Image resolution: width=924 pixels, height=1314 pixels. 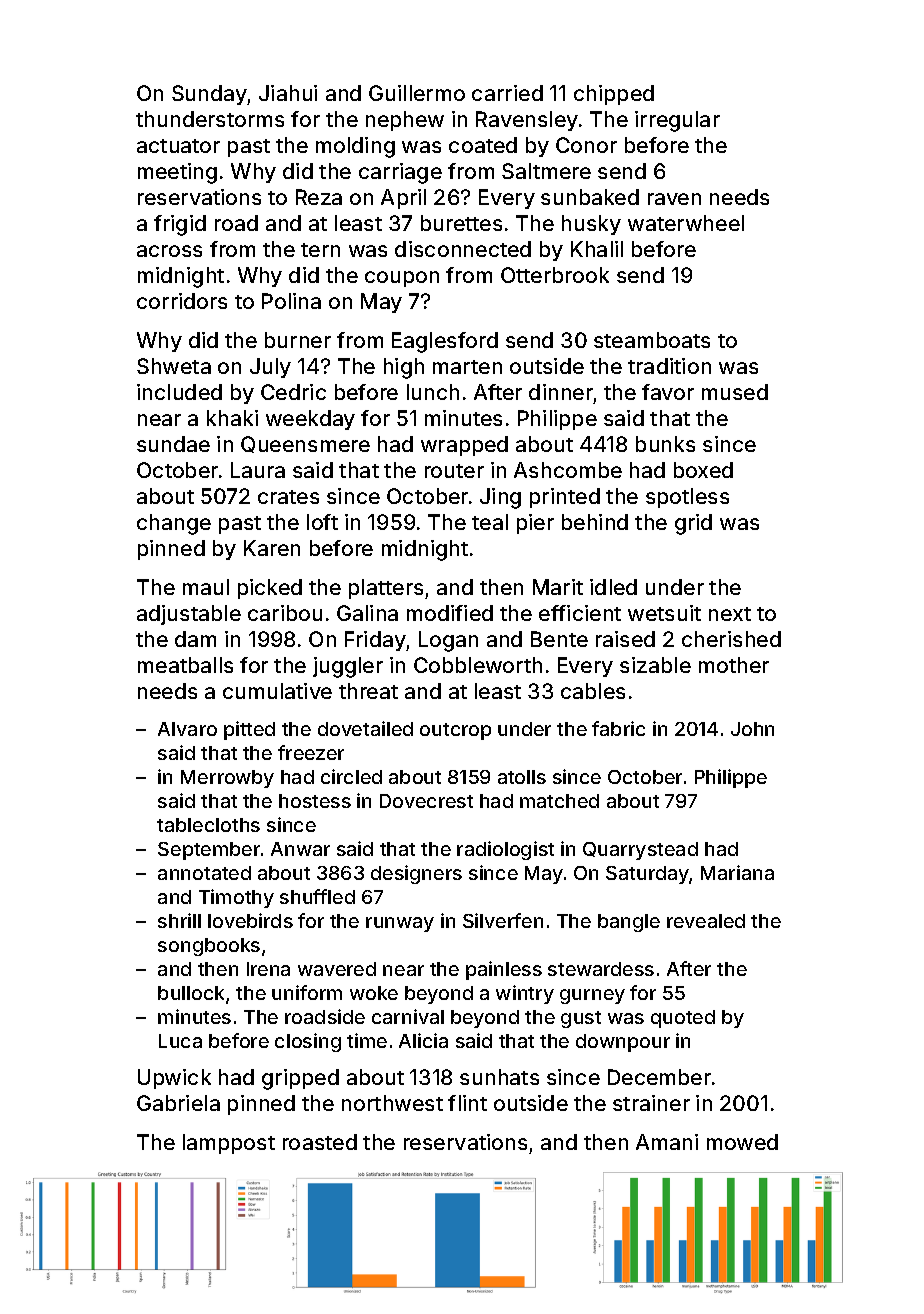 I want to click on radiologist, so click(x=505, y=850).
